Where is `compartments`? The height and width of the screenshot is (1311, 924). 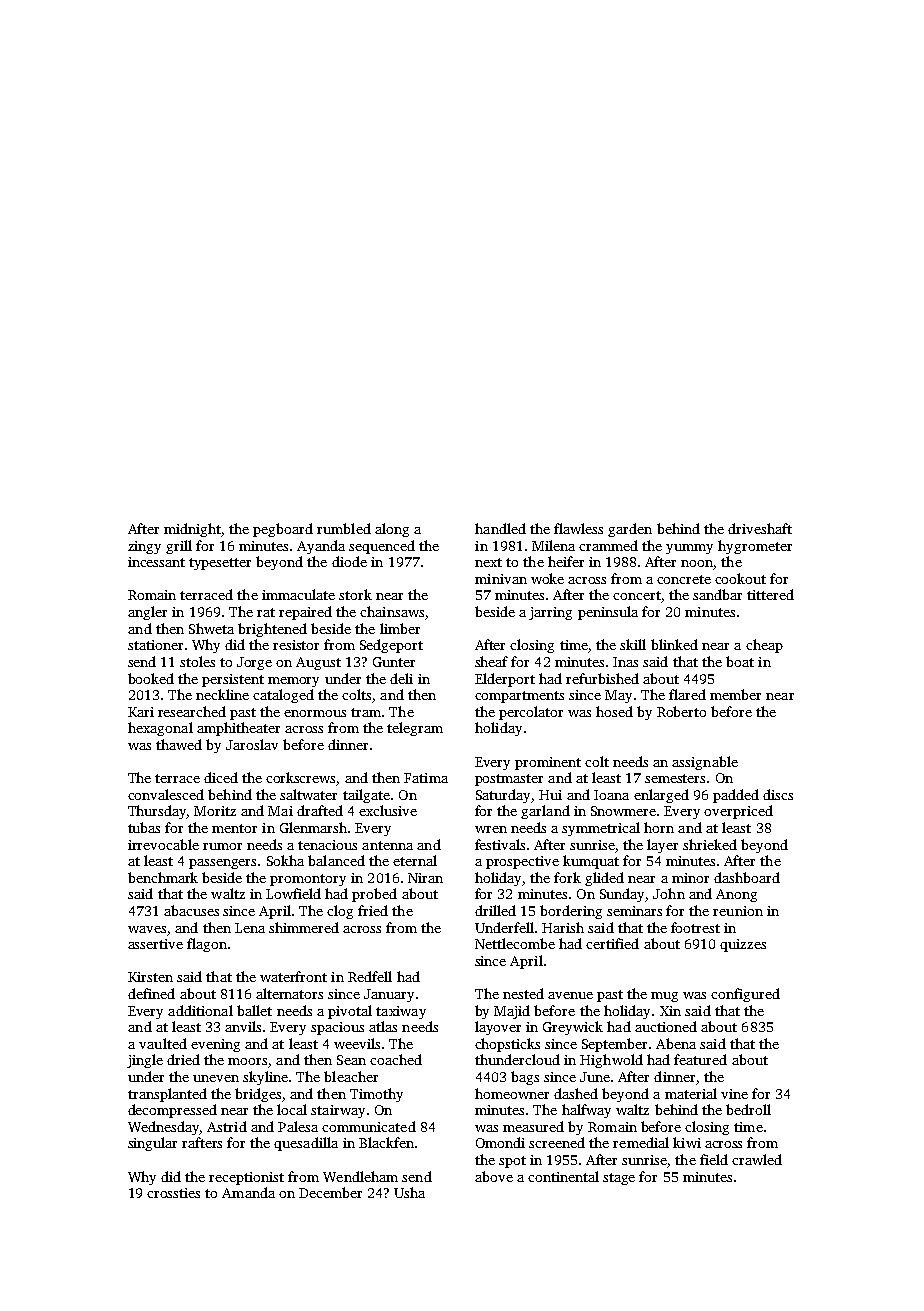 compartments is located at coordinates (519, 697).
